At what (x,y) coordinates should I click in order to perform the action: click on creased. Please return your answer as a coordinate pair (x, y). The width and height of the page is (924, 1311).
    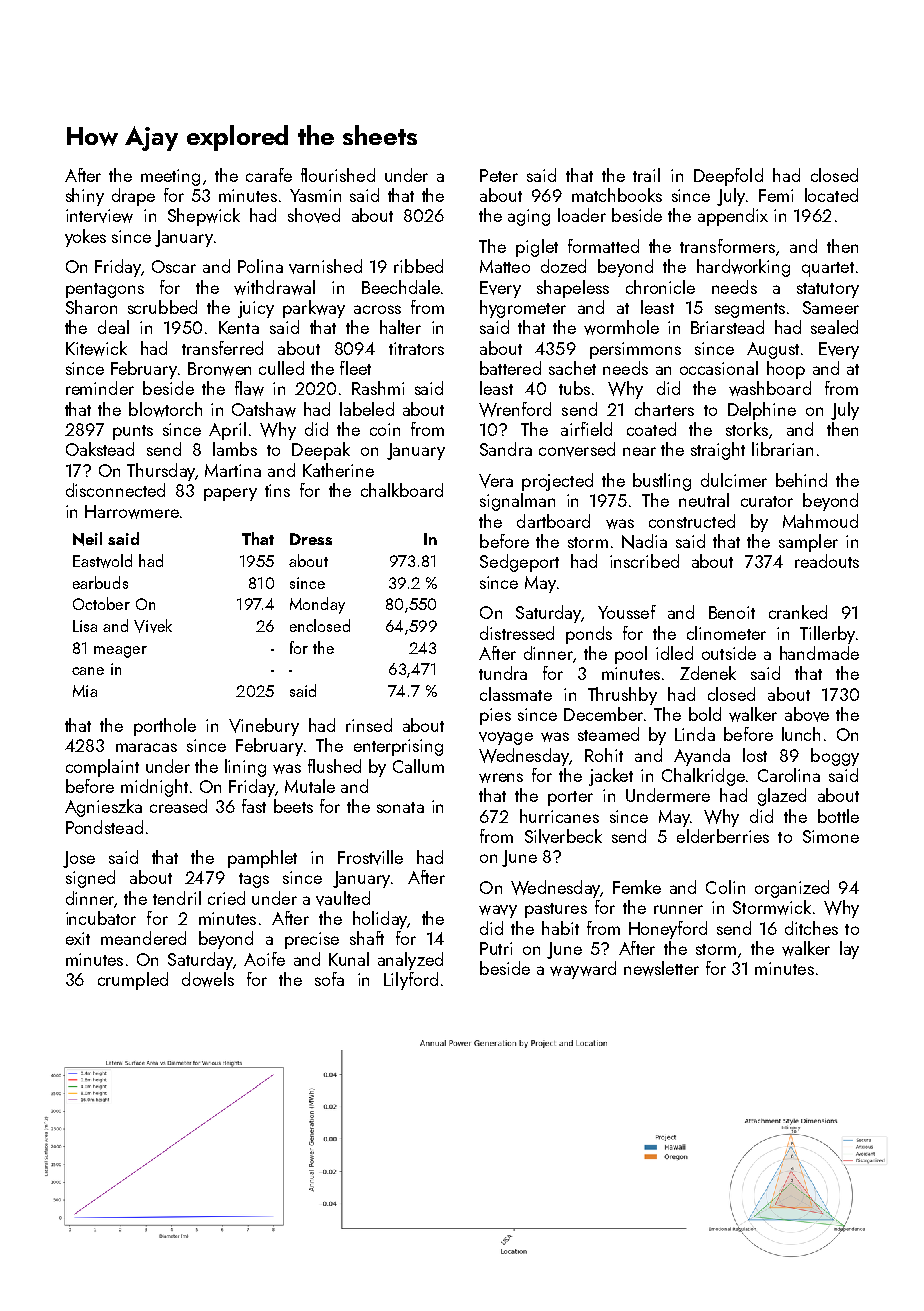
    Looking at the image, I should click on (178, 806).
